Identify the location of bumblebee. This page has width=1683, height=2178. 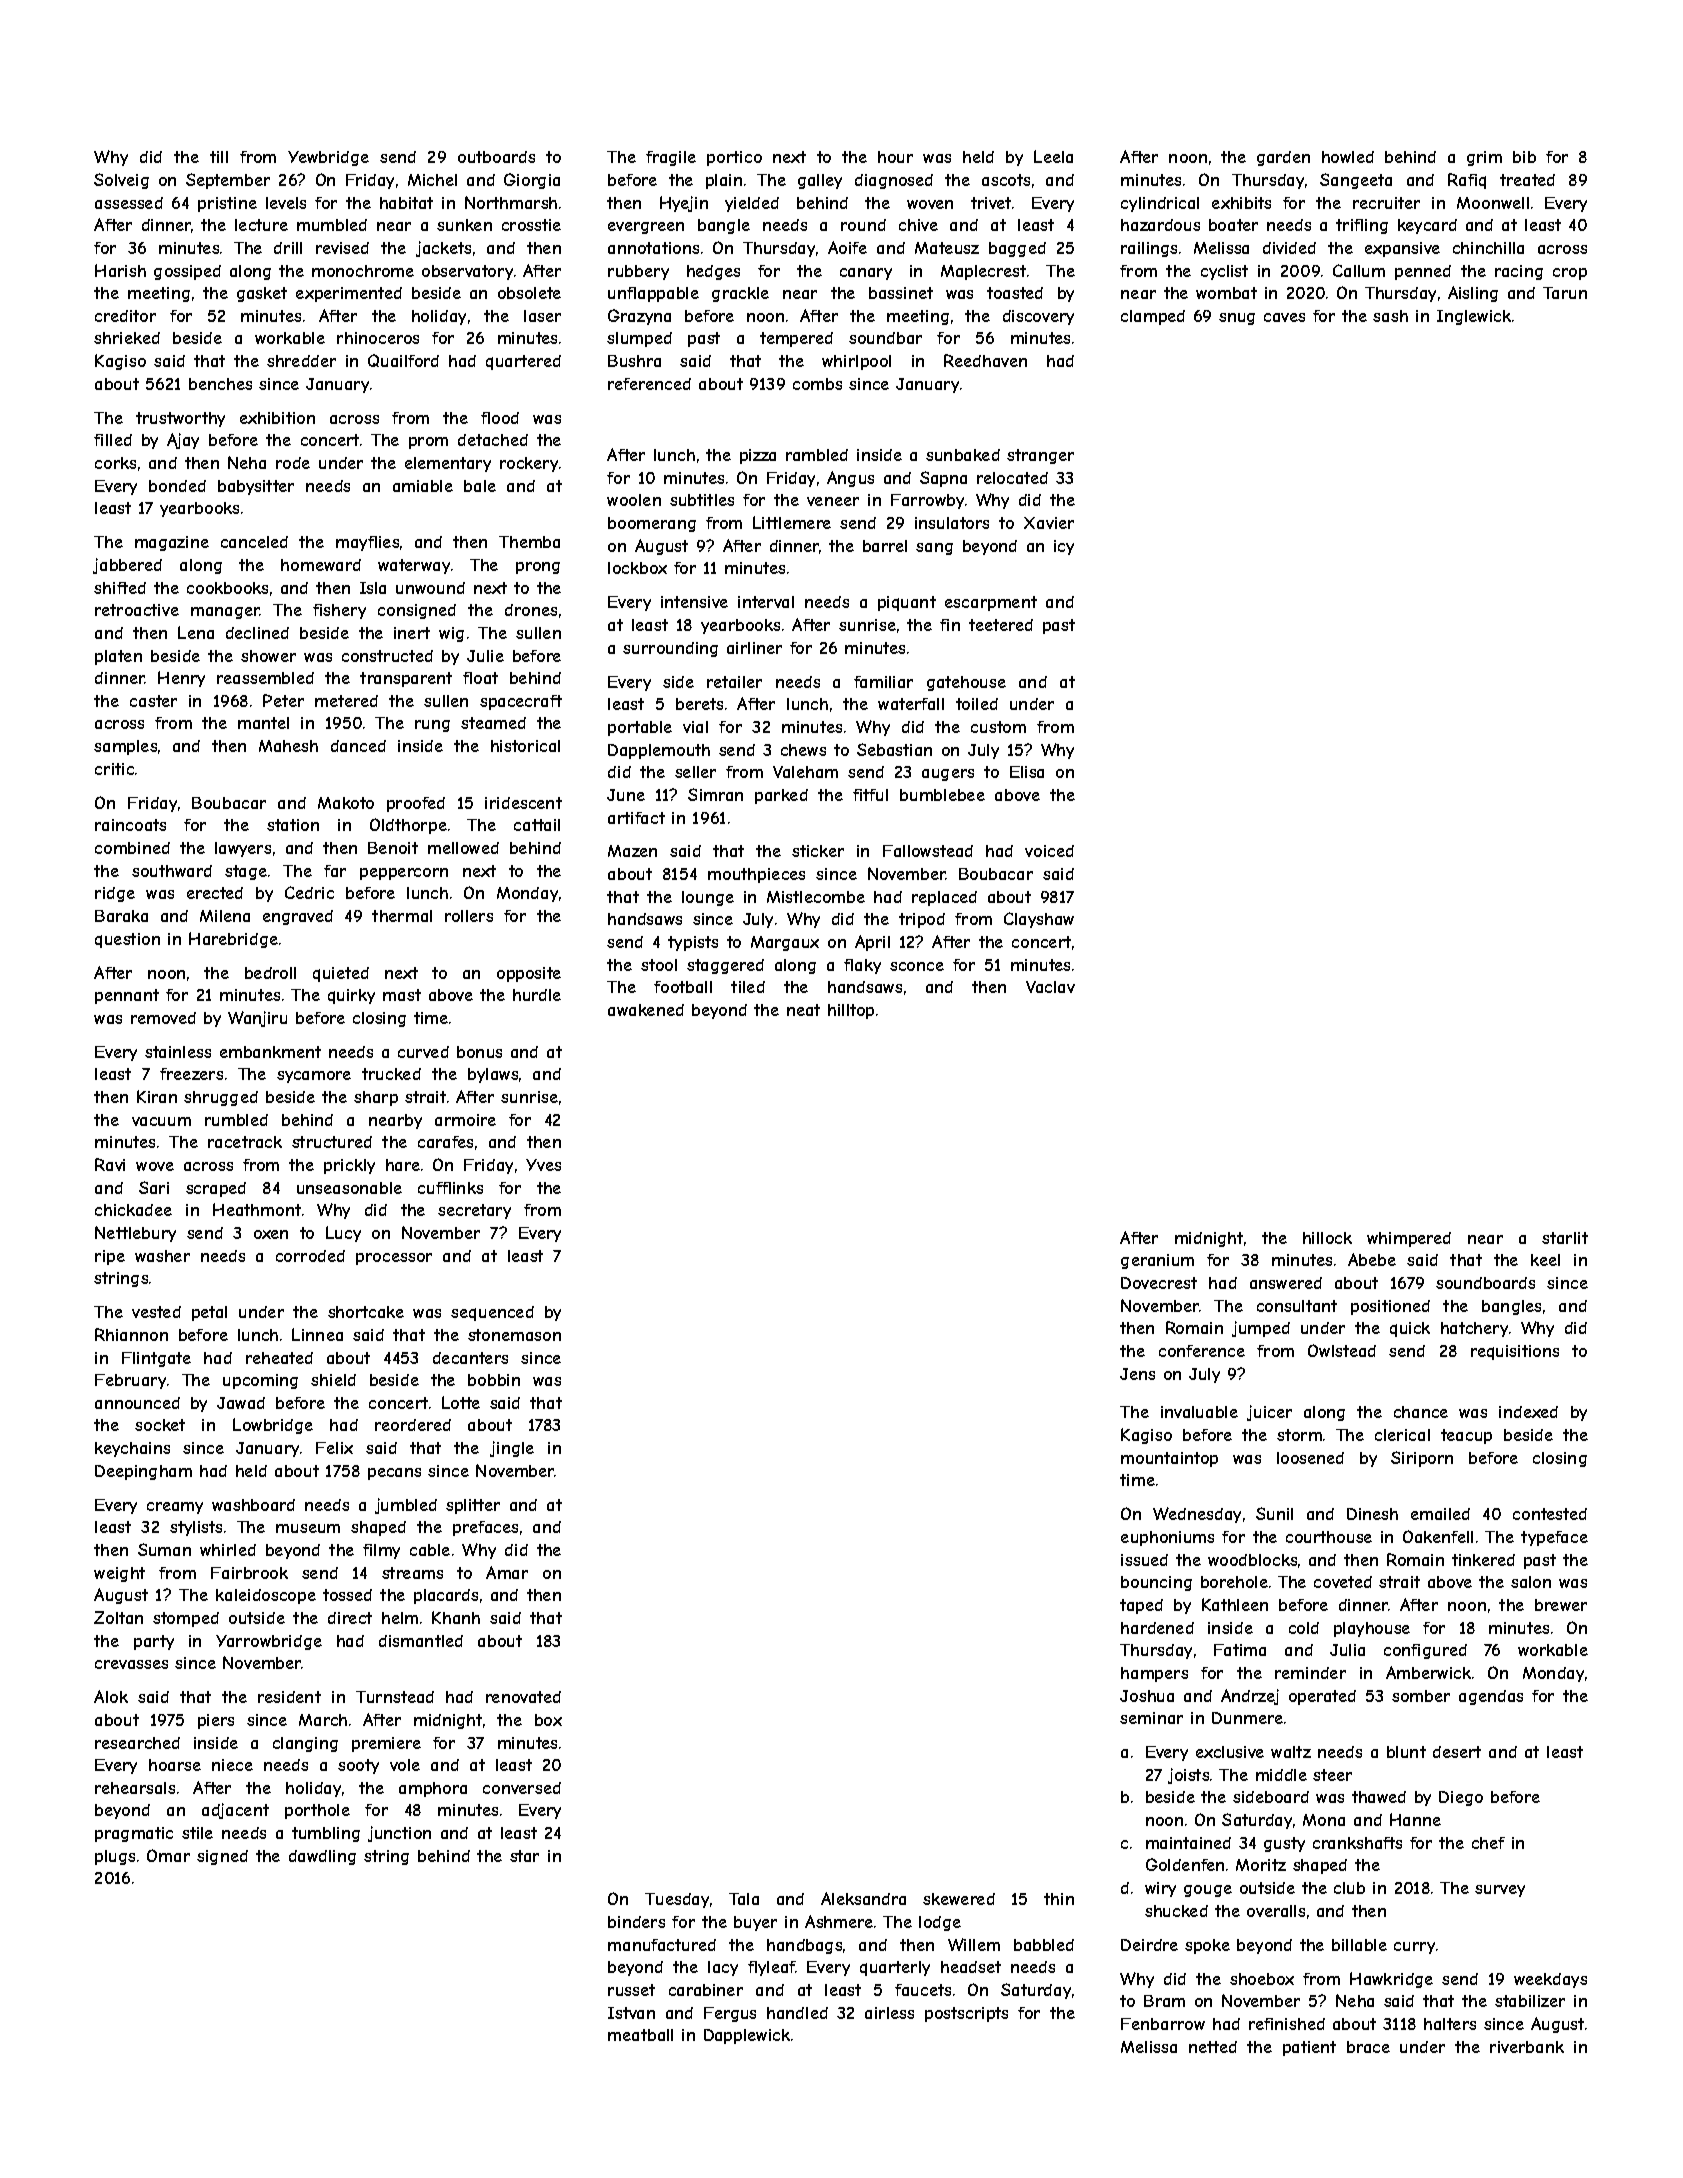
(942, 795).
